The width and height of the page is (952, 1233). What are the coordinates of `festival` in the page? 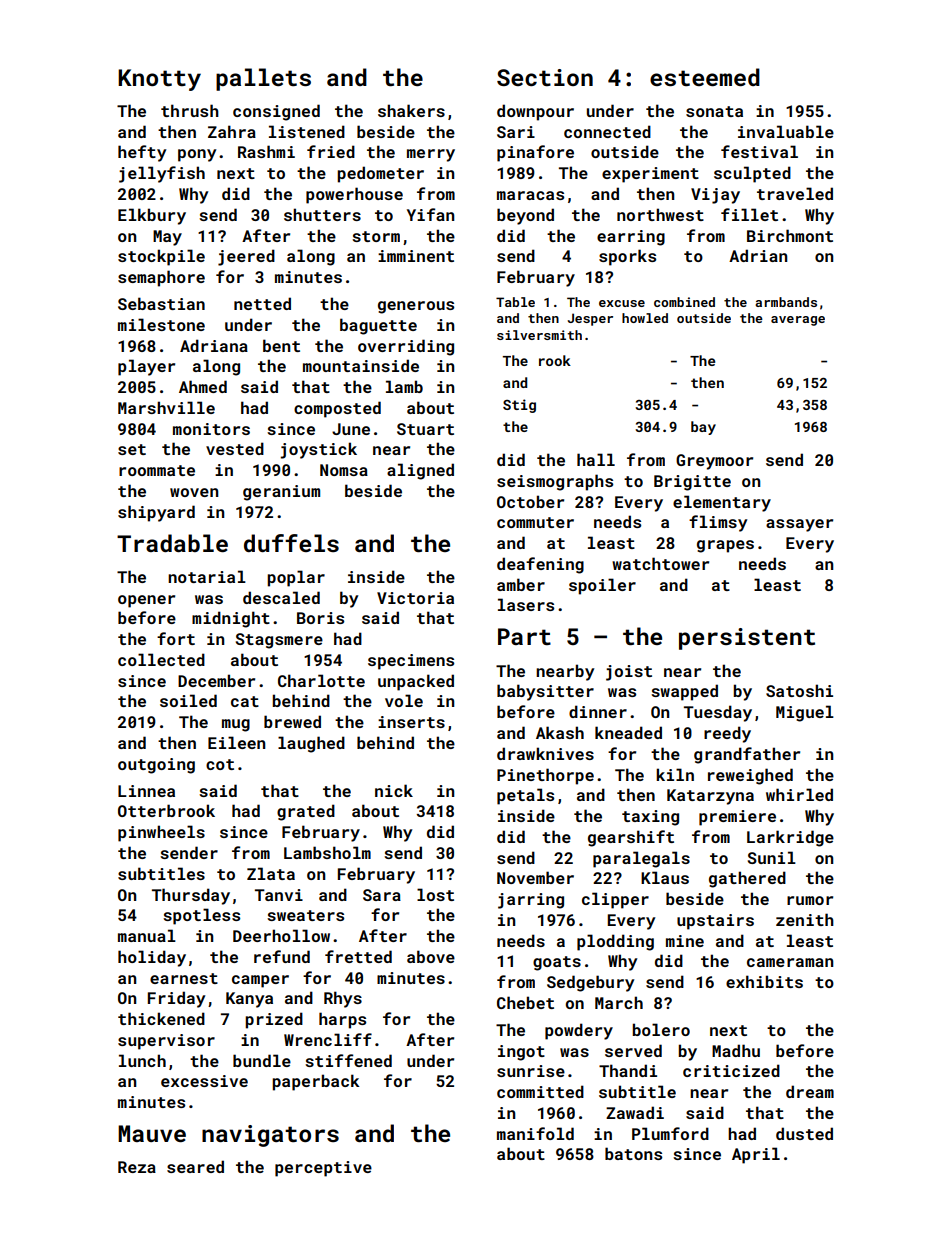 It's located at (759, 151).
